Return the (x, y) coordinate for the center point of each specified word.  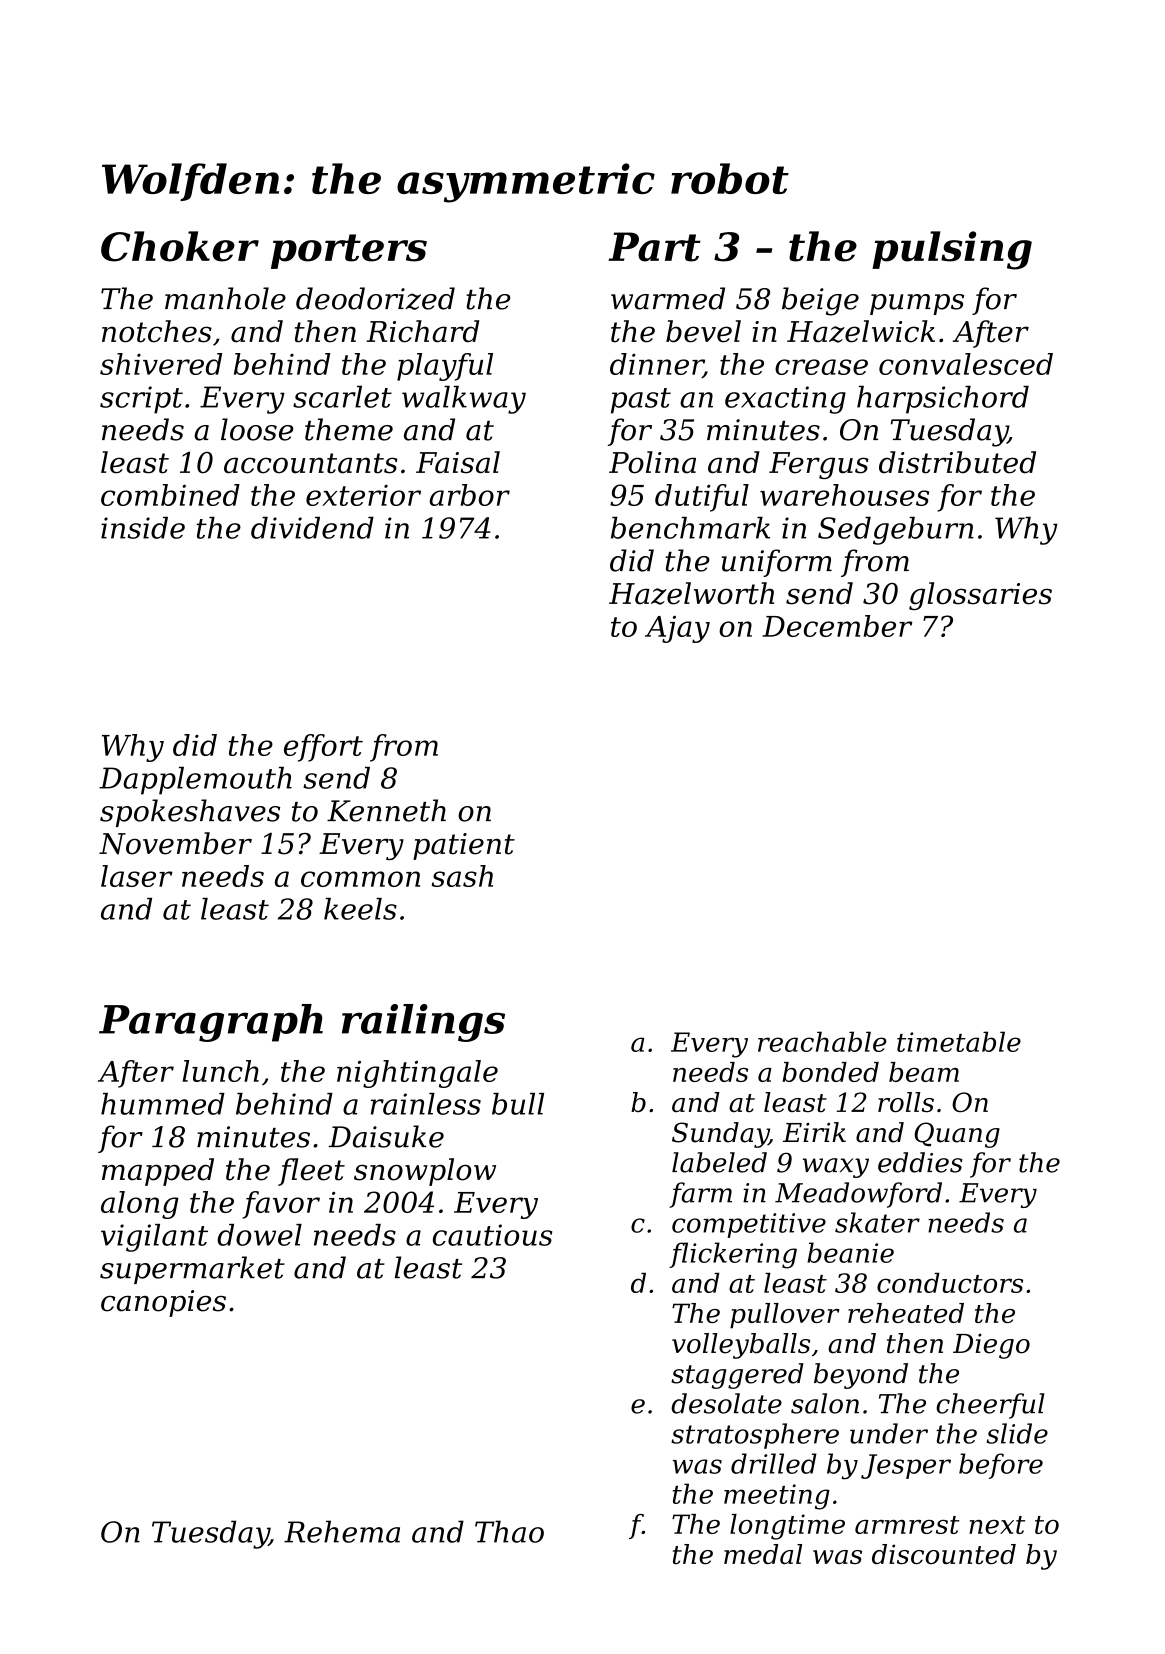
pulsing (952, 250)
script (141, 400)
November (175, 843)
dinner (656, 365)
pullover (785, 1316)
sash (462, 876)
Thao (509, 1531)
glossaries (980, 596)
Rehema (342, 1531)
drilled (774, 1463)
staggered (737, 1376)
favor (281, 1205)
